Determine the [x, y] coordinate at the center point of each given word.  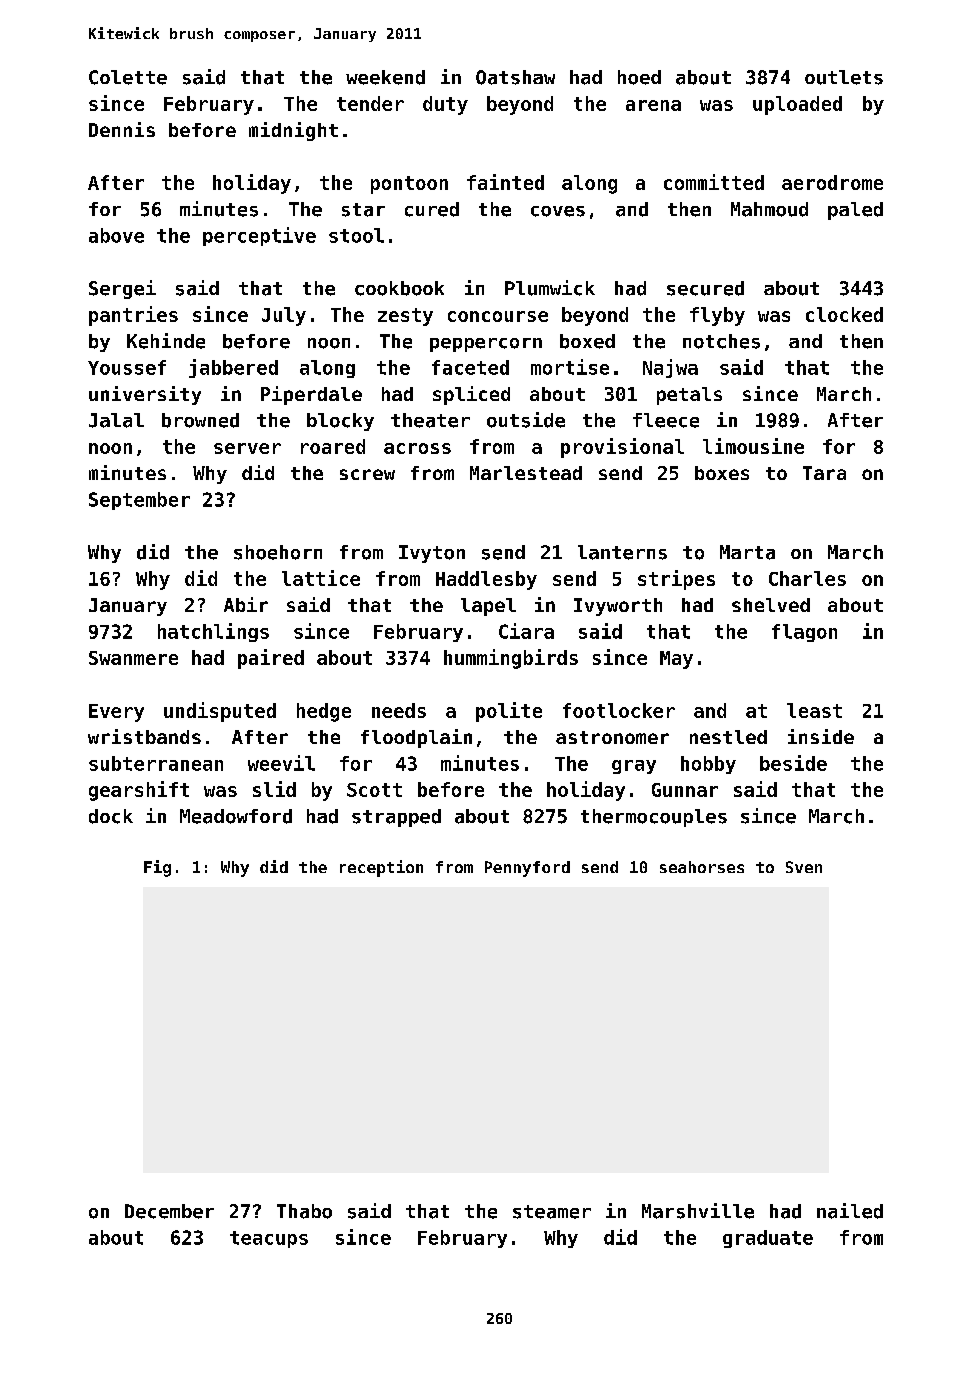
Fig [157, 868]
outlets [844, 77]
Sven [804, 867]
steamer [552, 1212]
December [169, 1211]
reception [381, 868]
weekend [385, 77]
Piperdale [311, 395]
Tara [824, 473]
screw [367, 474]
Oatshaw [515, 77]
